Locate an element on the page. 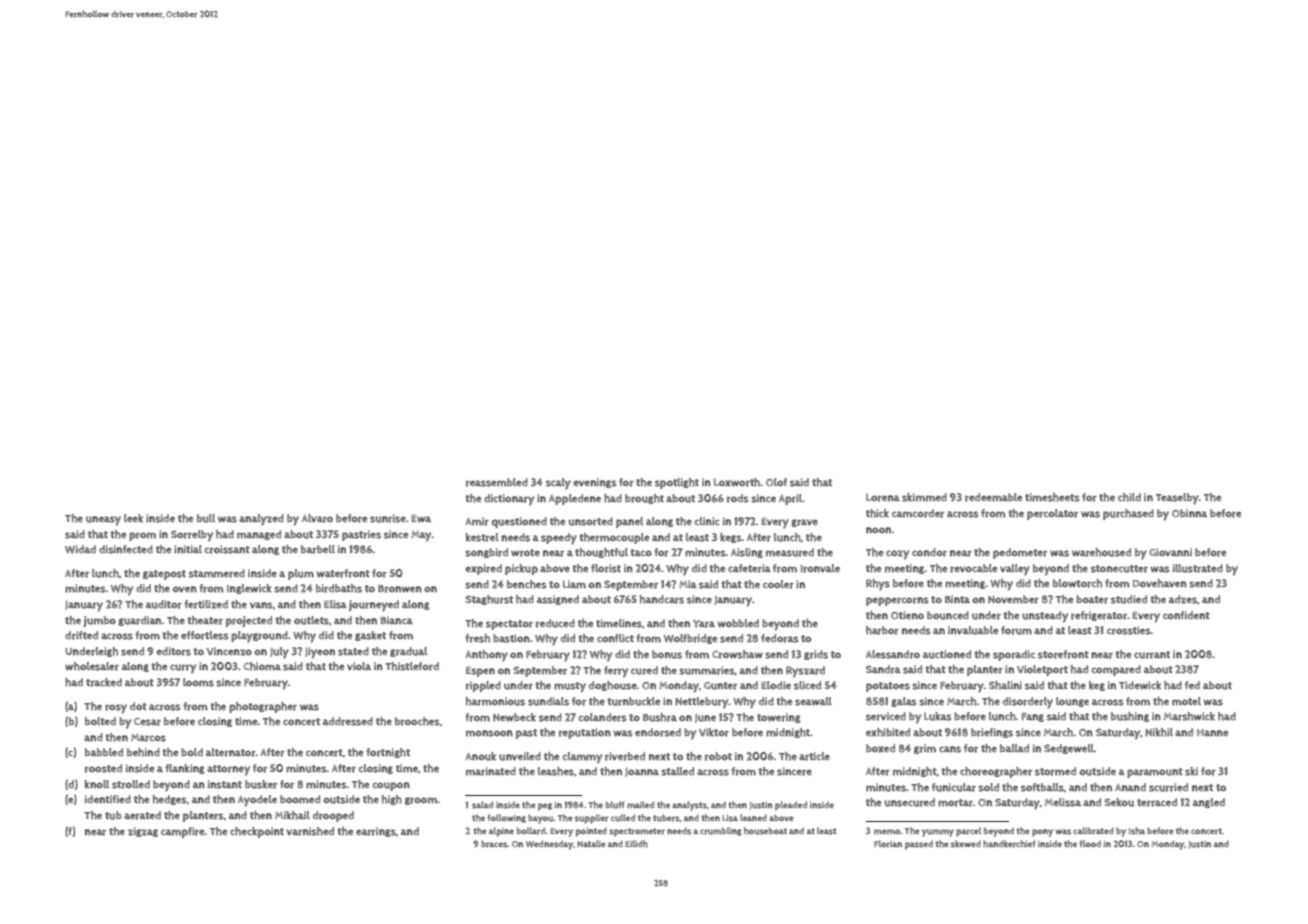 This page has height=924, width=1308. bull is located at coordinates (206, 518).
